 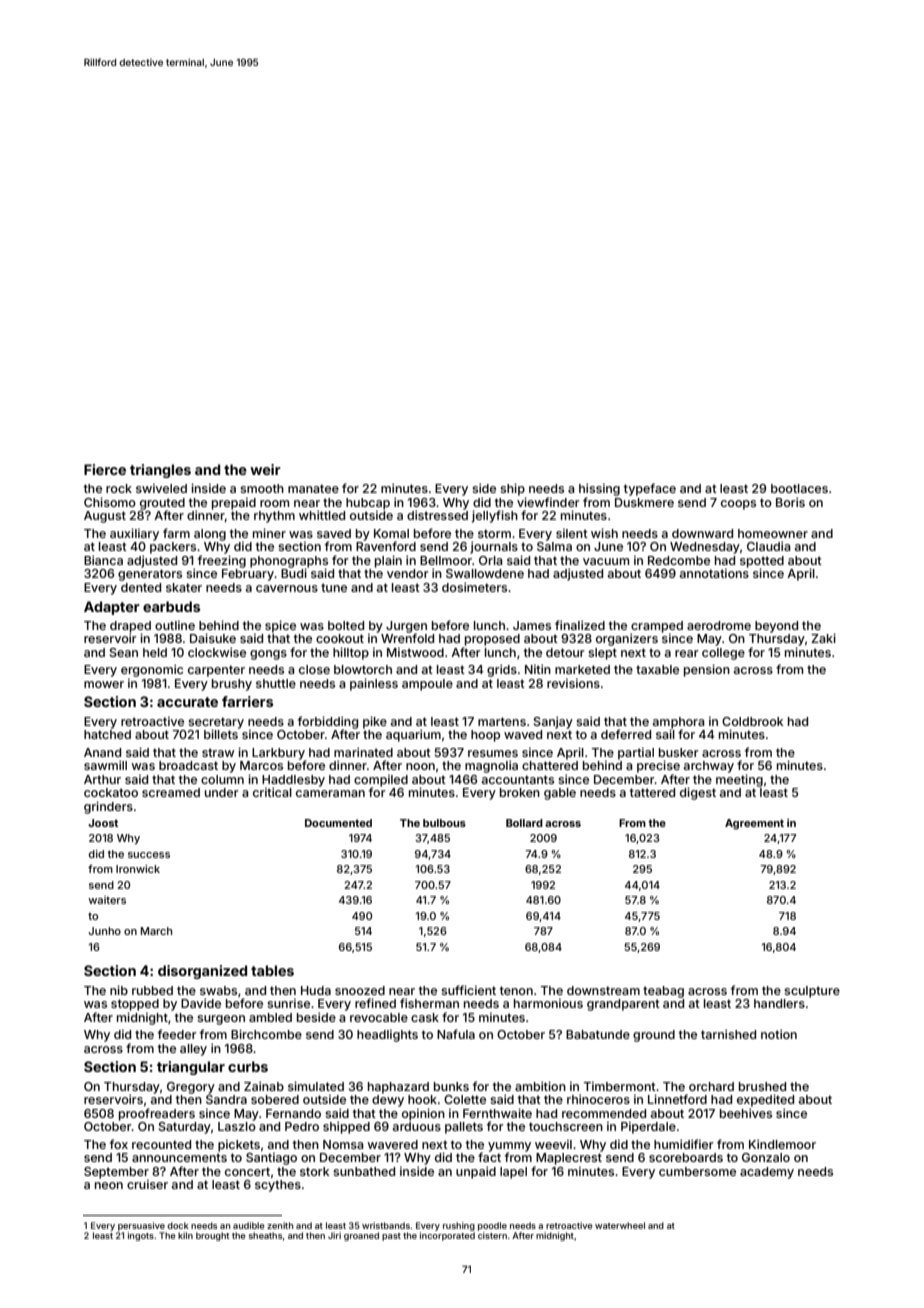 What do you see at coordinates (650, 489) in the screenshot?
I see `typeface` at bounding box center [650, 489].
